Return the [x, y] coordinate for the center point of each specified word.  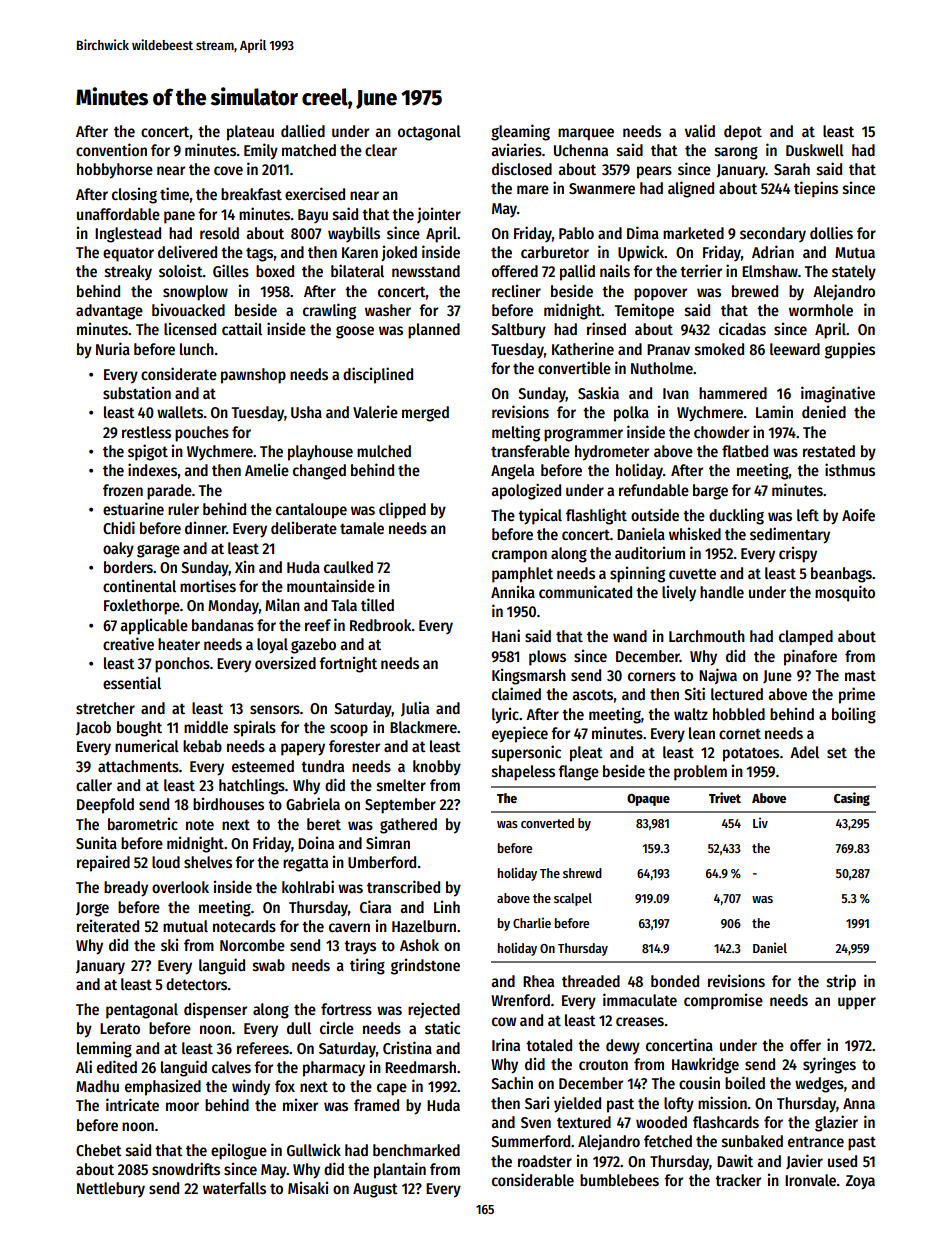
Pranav [668, 349]
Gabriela [313, 803]
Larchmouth [707, 636]
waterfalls [234, 1188]
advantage [109, 312]
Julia [415, 709]
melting [516, 433]
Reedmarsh [420, 1067]
